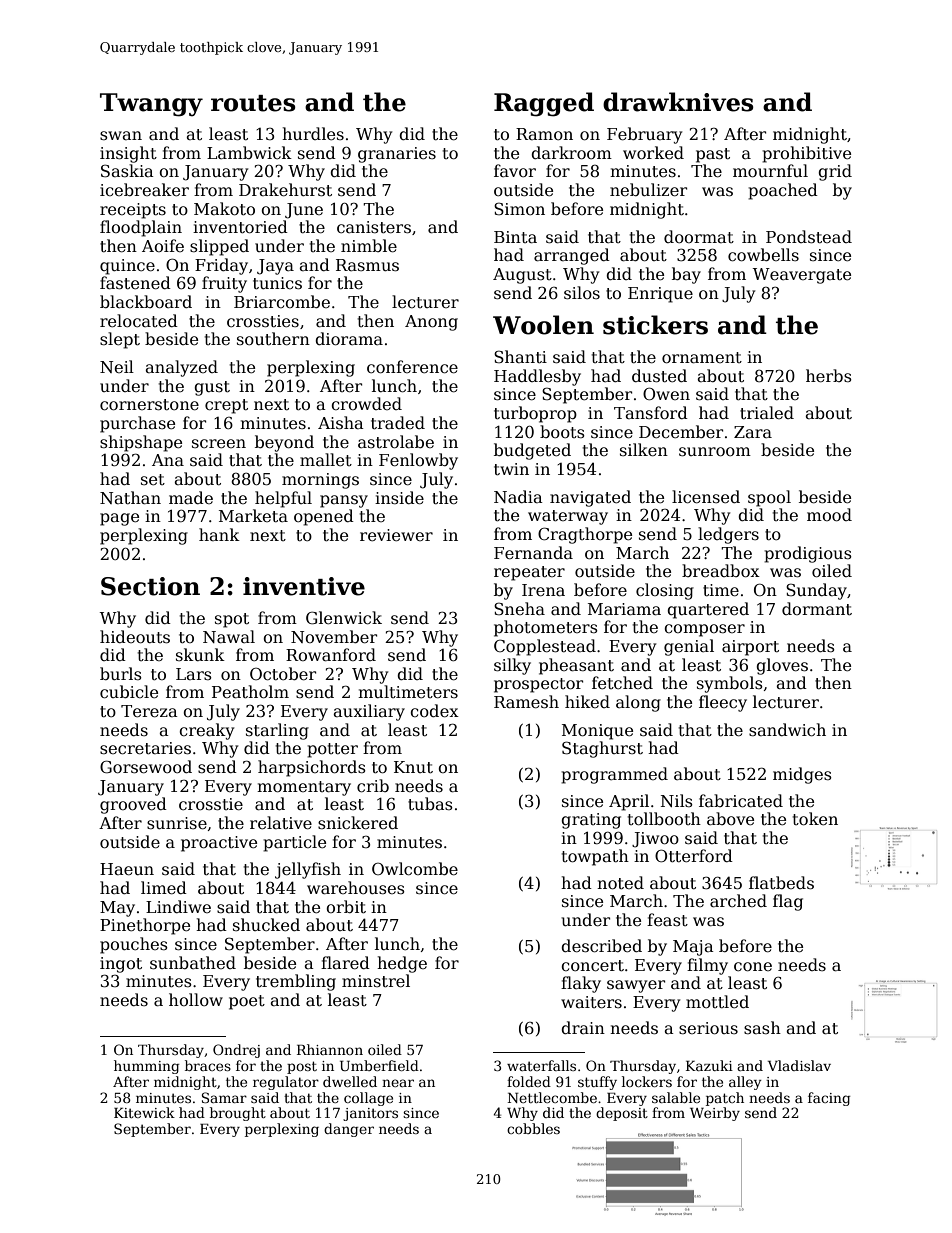 Image resolution: width=952 pixels, height=1233 pixels. What do you see at coordinates (546, 628) in the document?
I see `photometers` at bounding box center [546, 628].
